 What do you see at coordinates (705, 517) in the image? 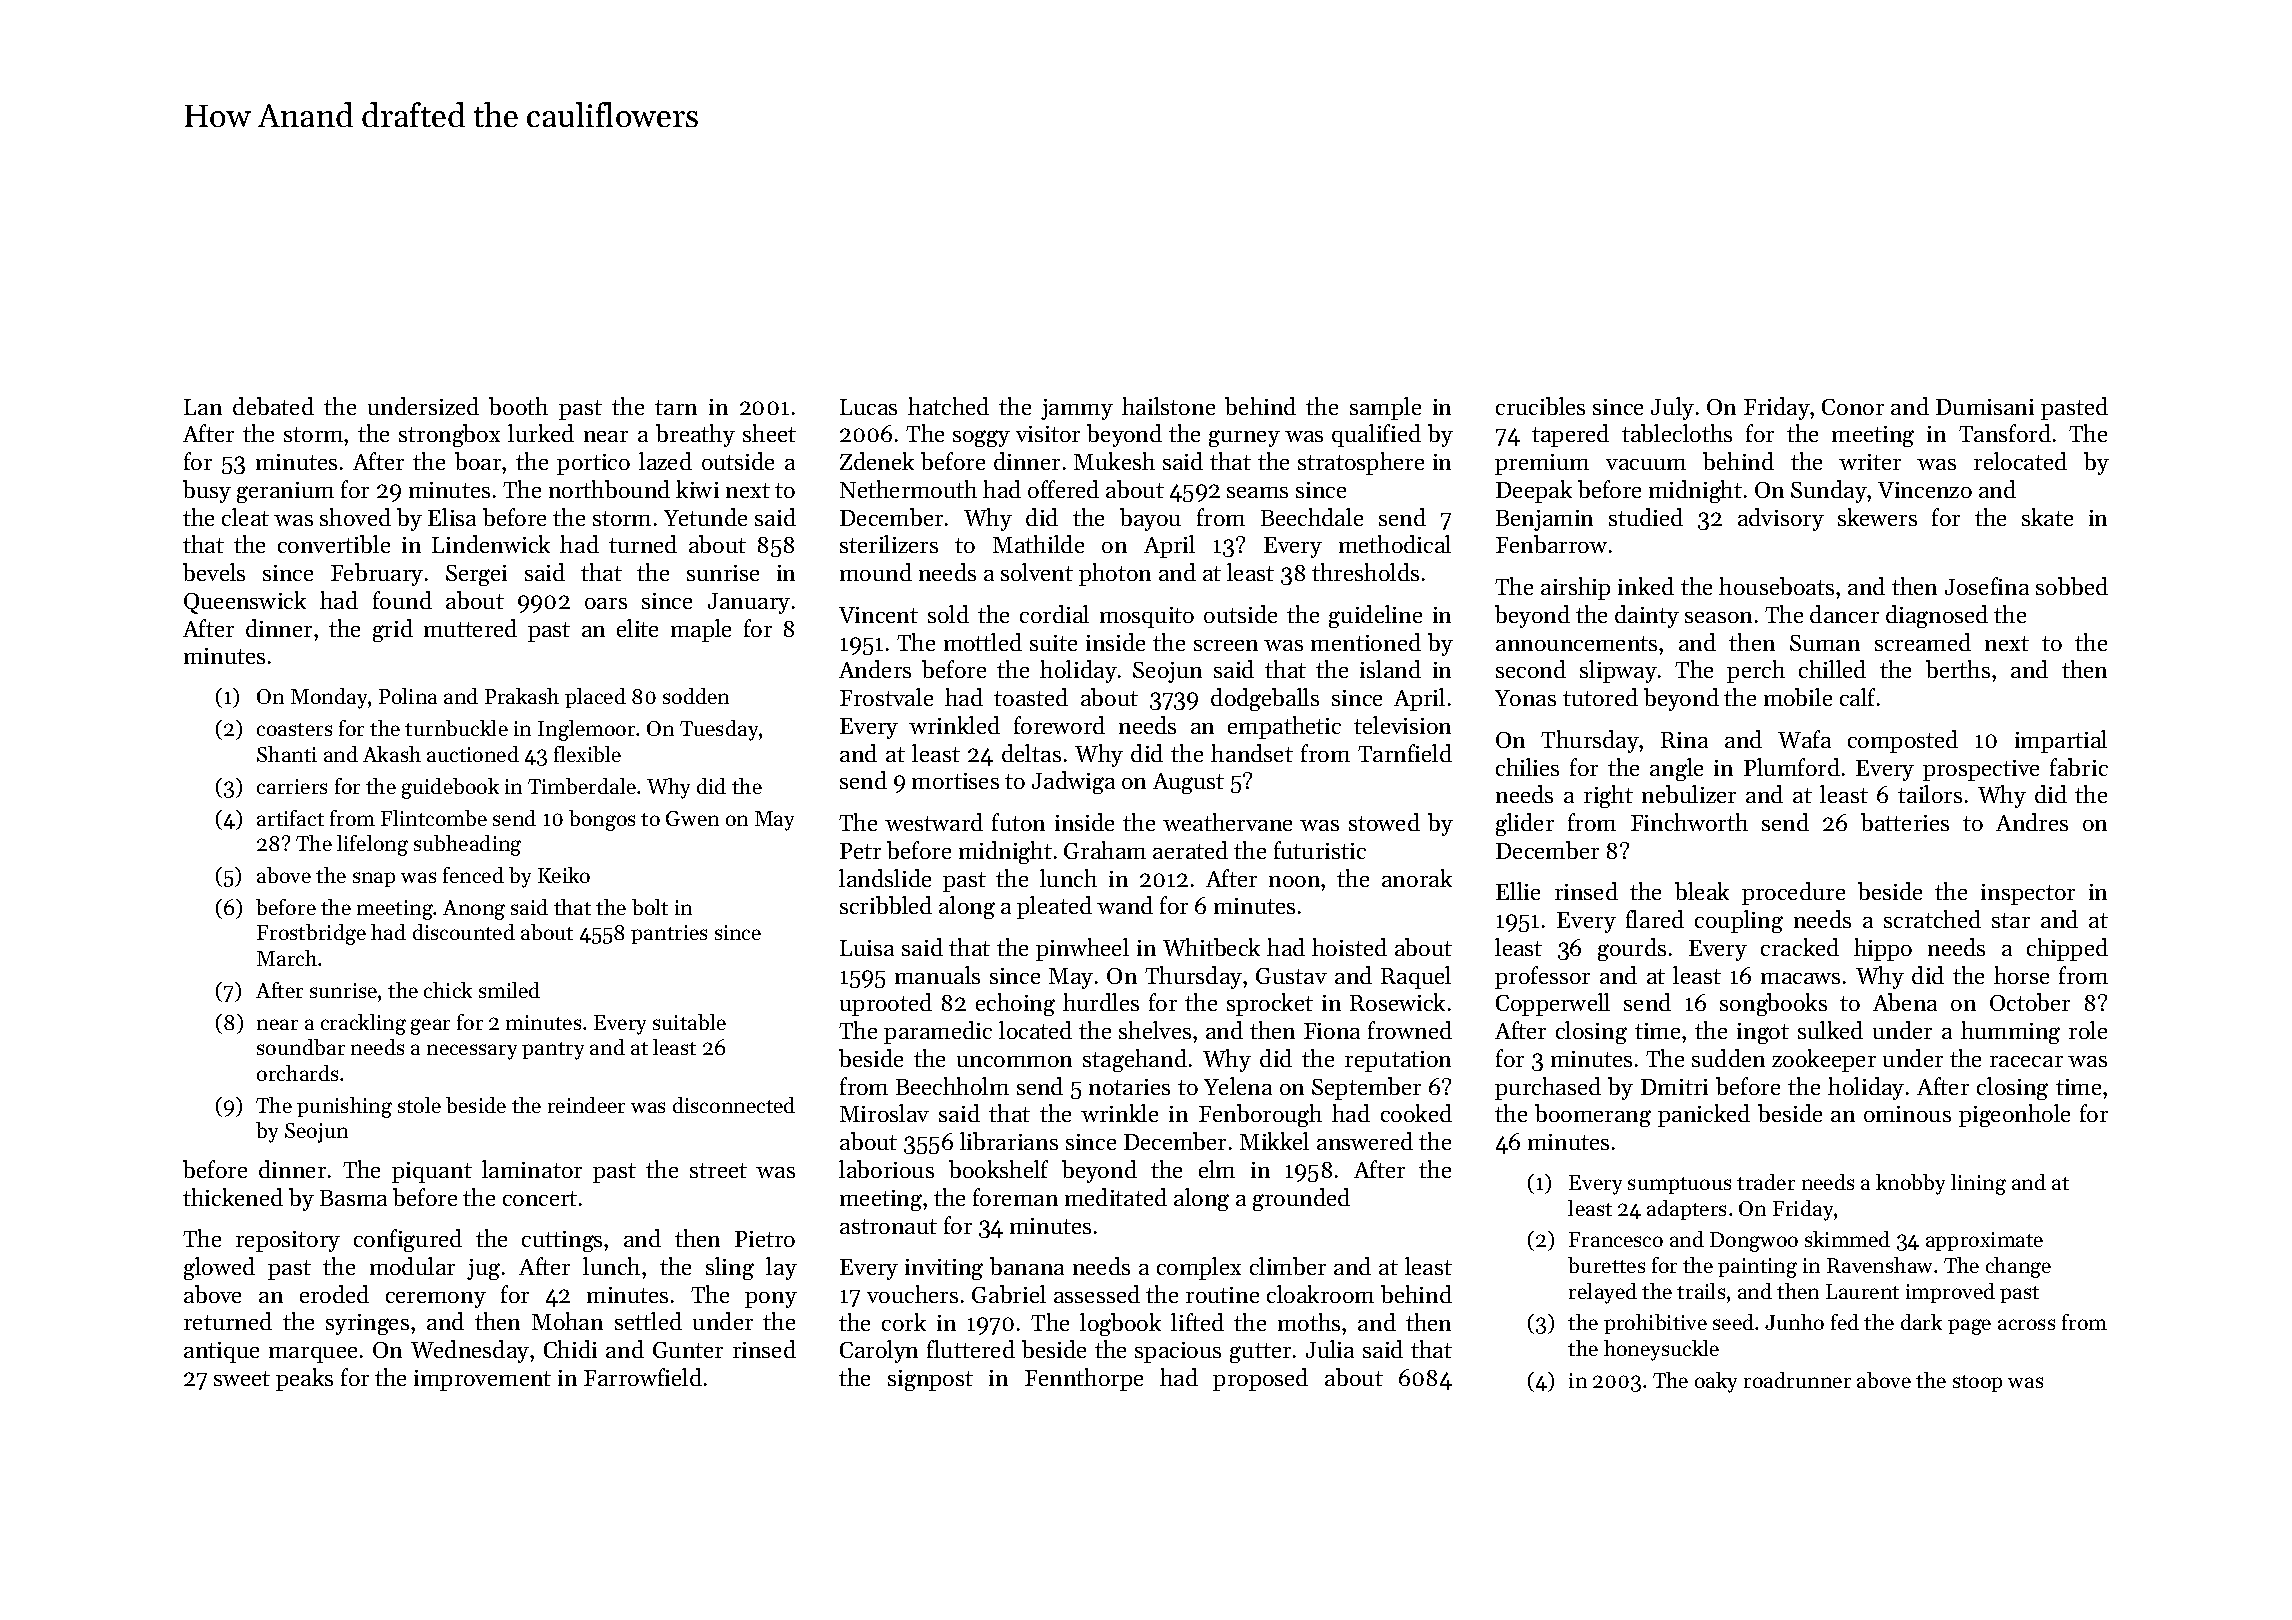
I see `Yetunde` at bounding box center [705, 517].
